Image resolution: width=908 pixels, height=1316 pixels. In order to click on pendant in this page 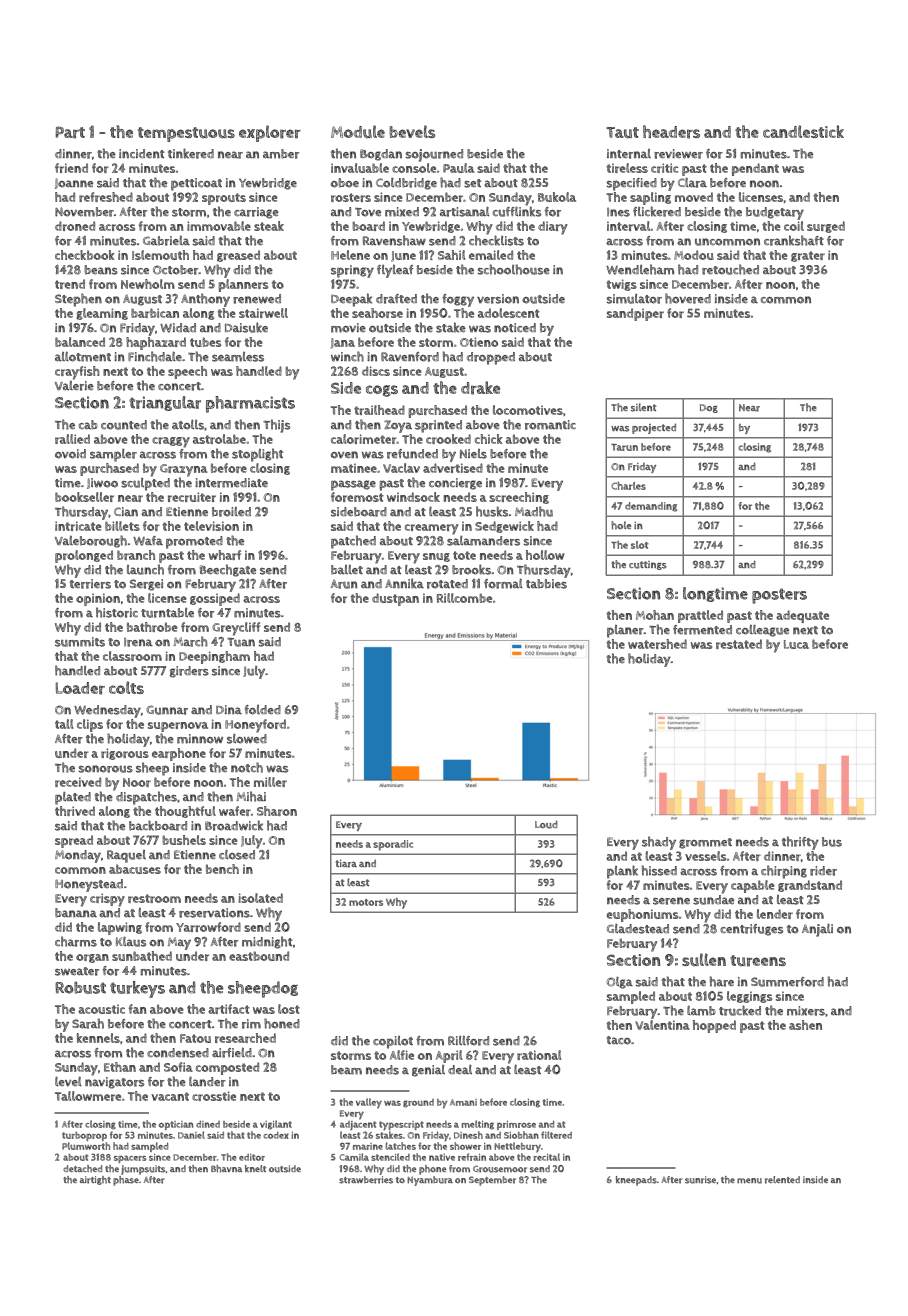, I will do `click(755, 169)`.
